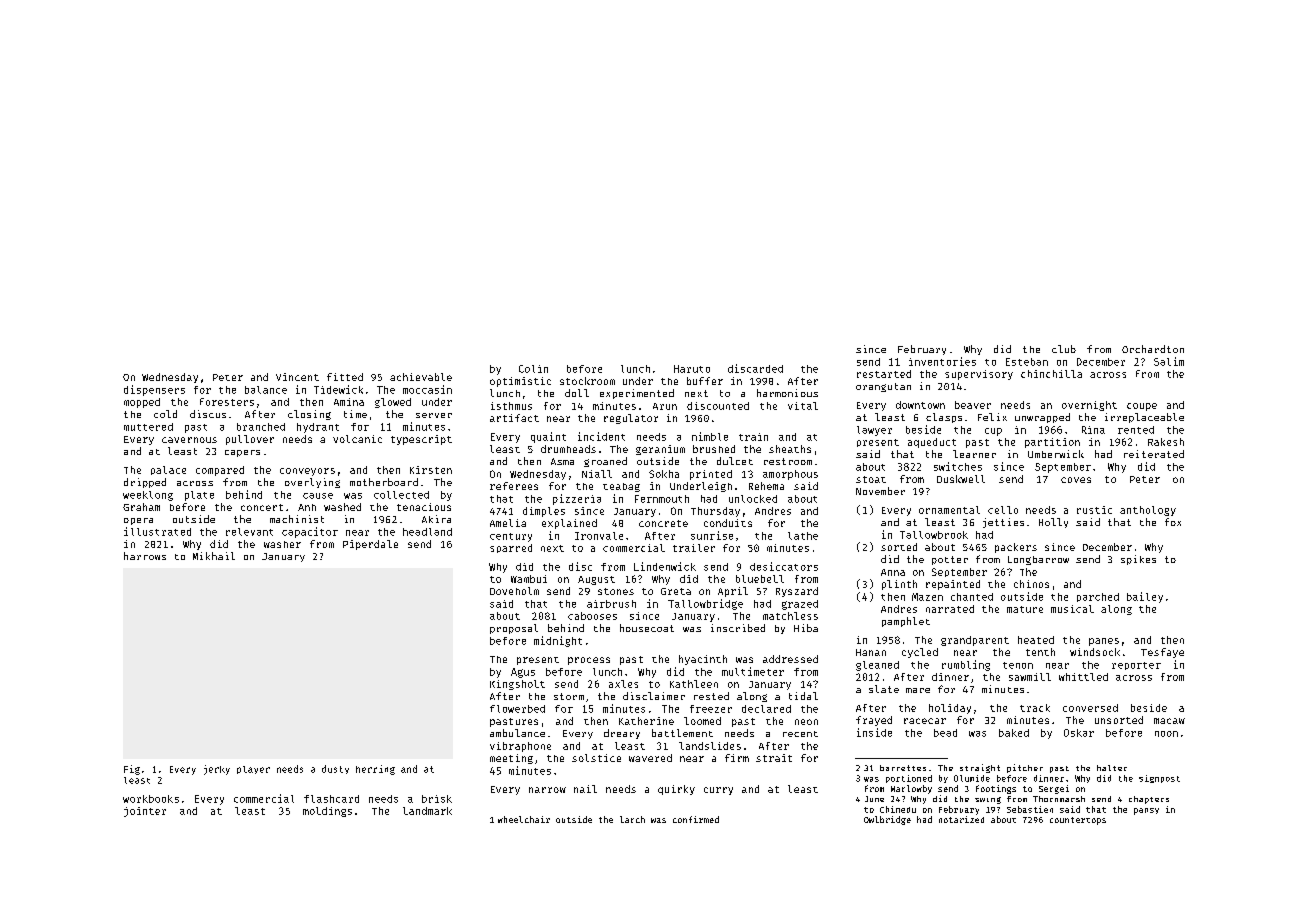  Describe the element at coordinates (533, 369) in the document. I see `Colin` at that location.
